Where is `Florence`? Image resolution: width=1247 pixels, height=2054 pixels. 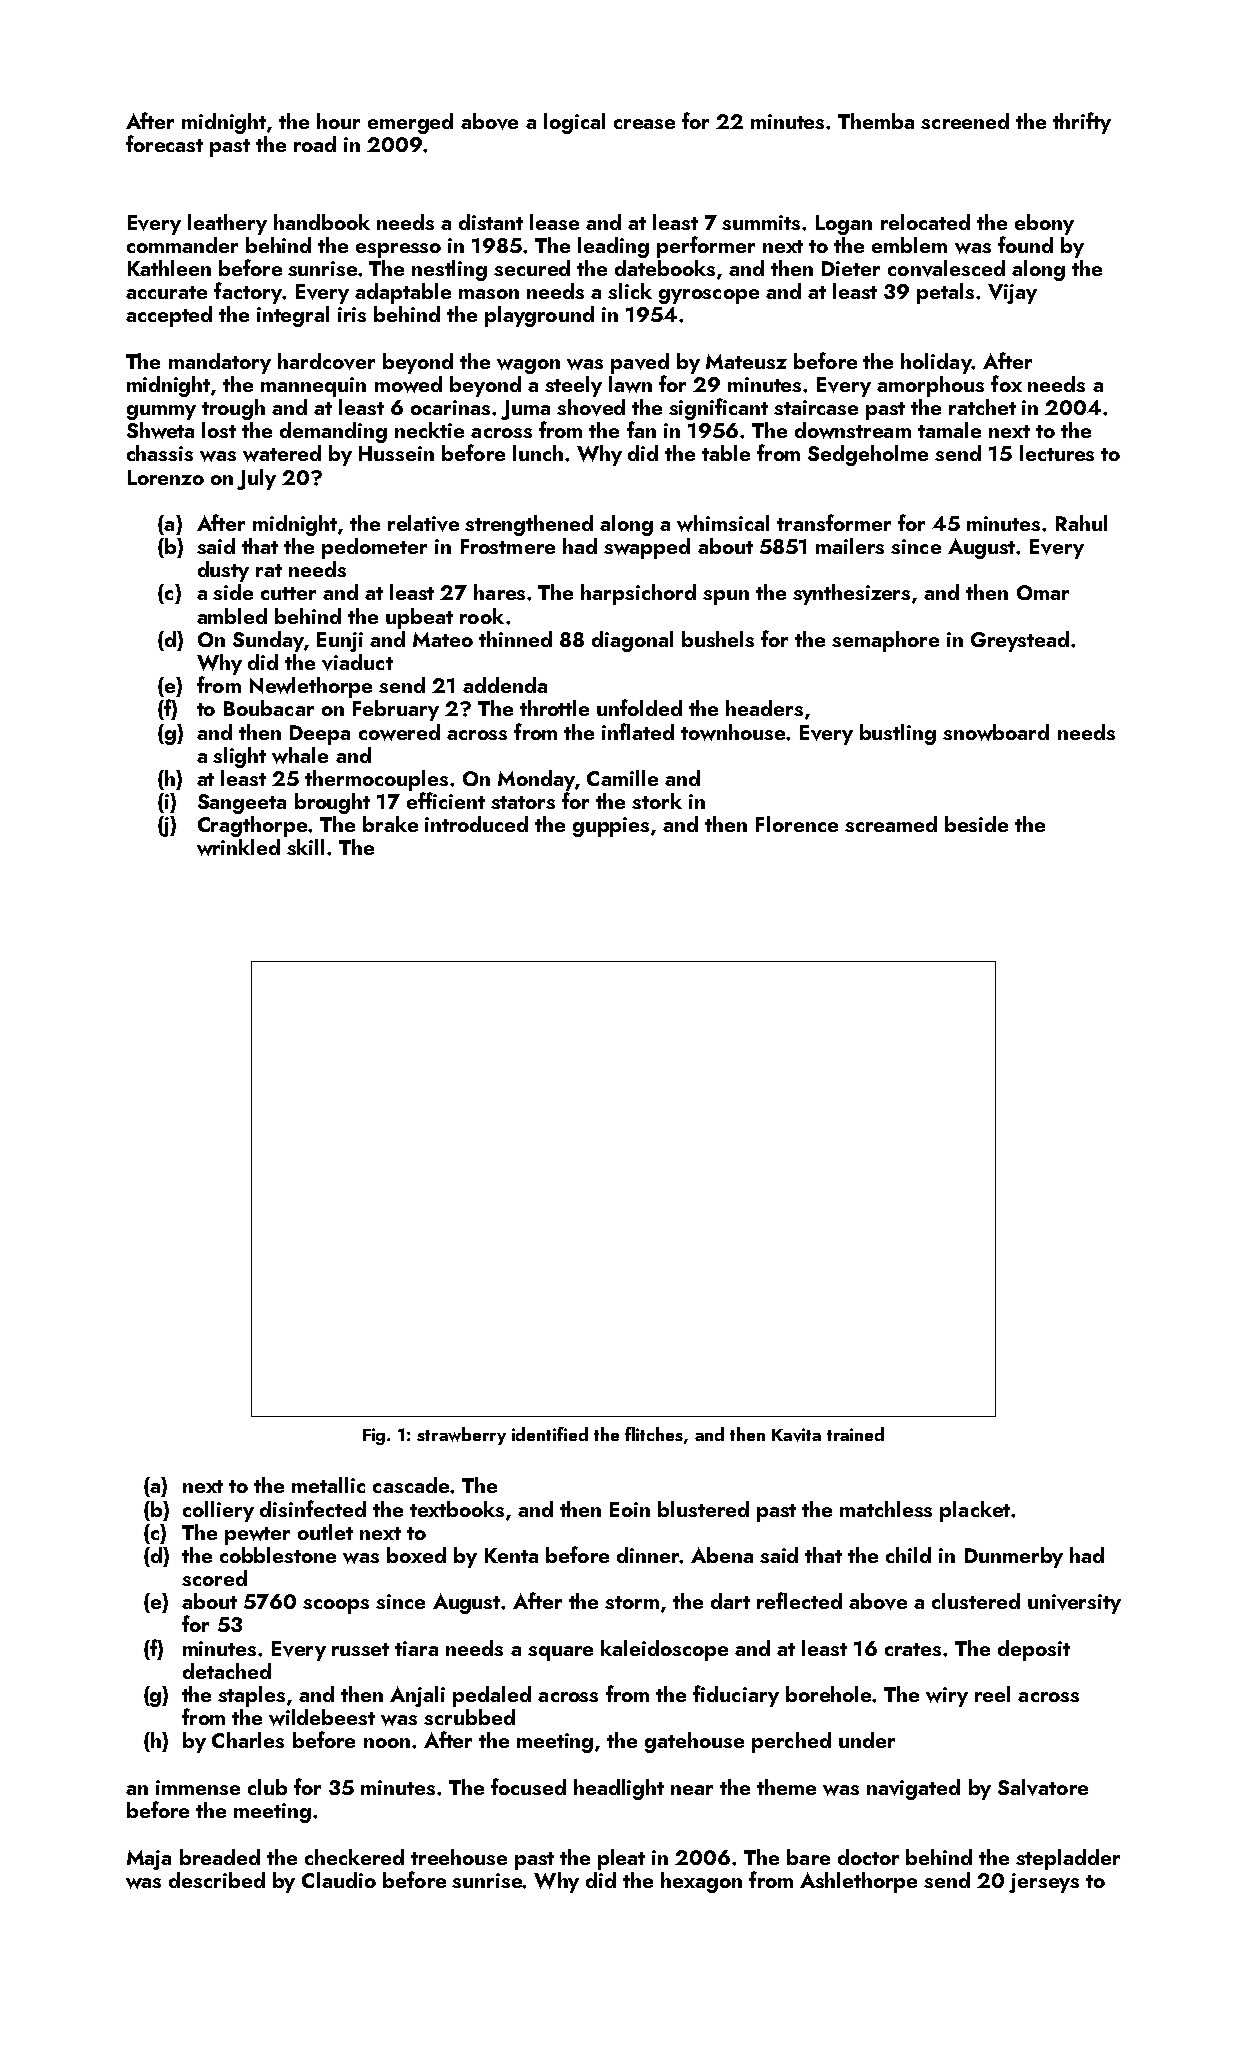 Florence is located at coordinates (797, 824).
